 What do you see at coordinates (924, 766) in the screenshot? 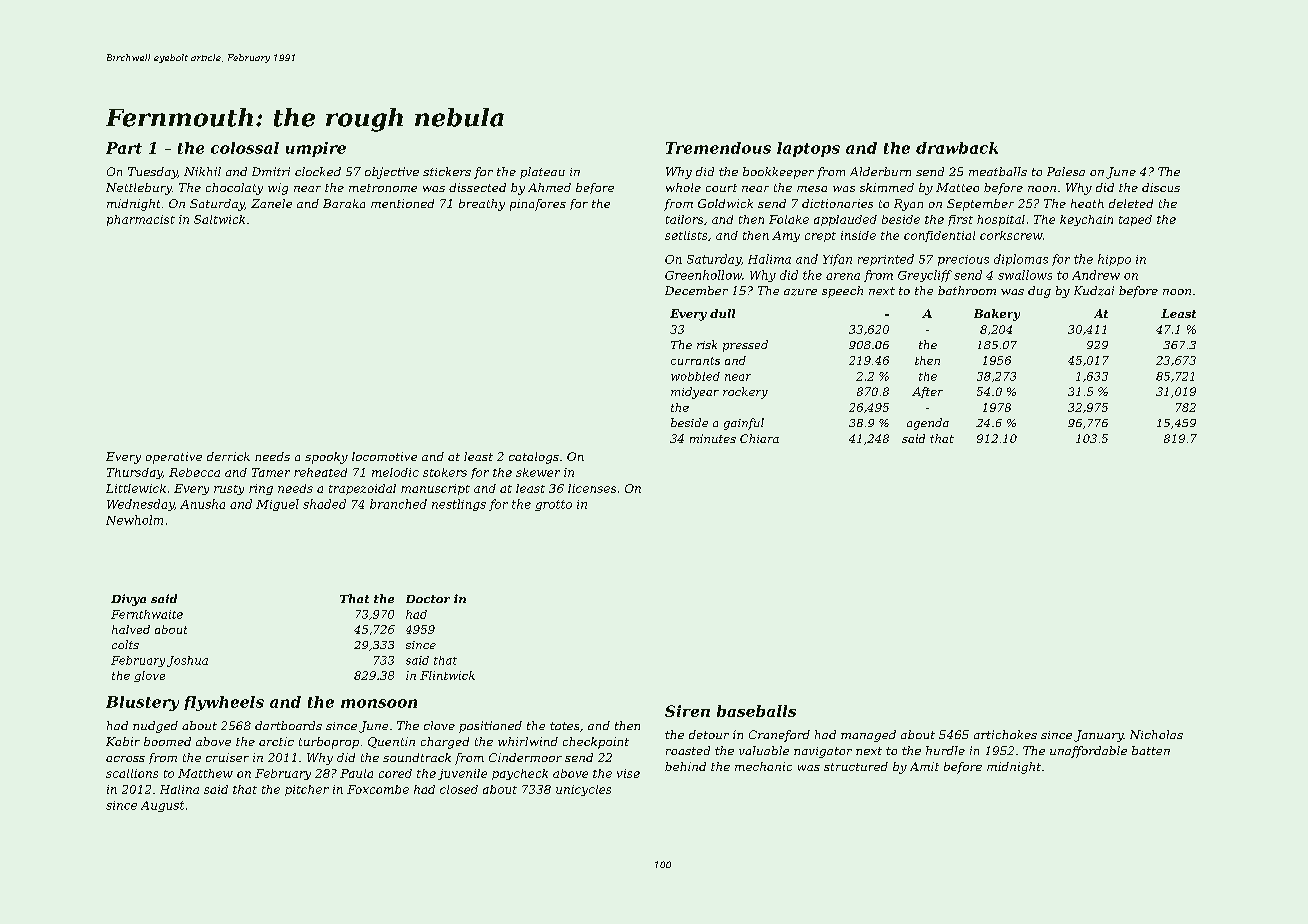
I see `Amit` at bounding box center [924, 766].
